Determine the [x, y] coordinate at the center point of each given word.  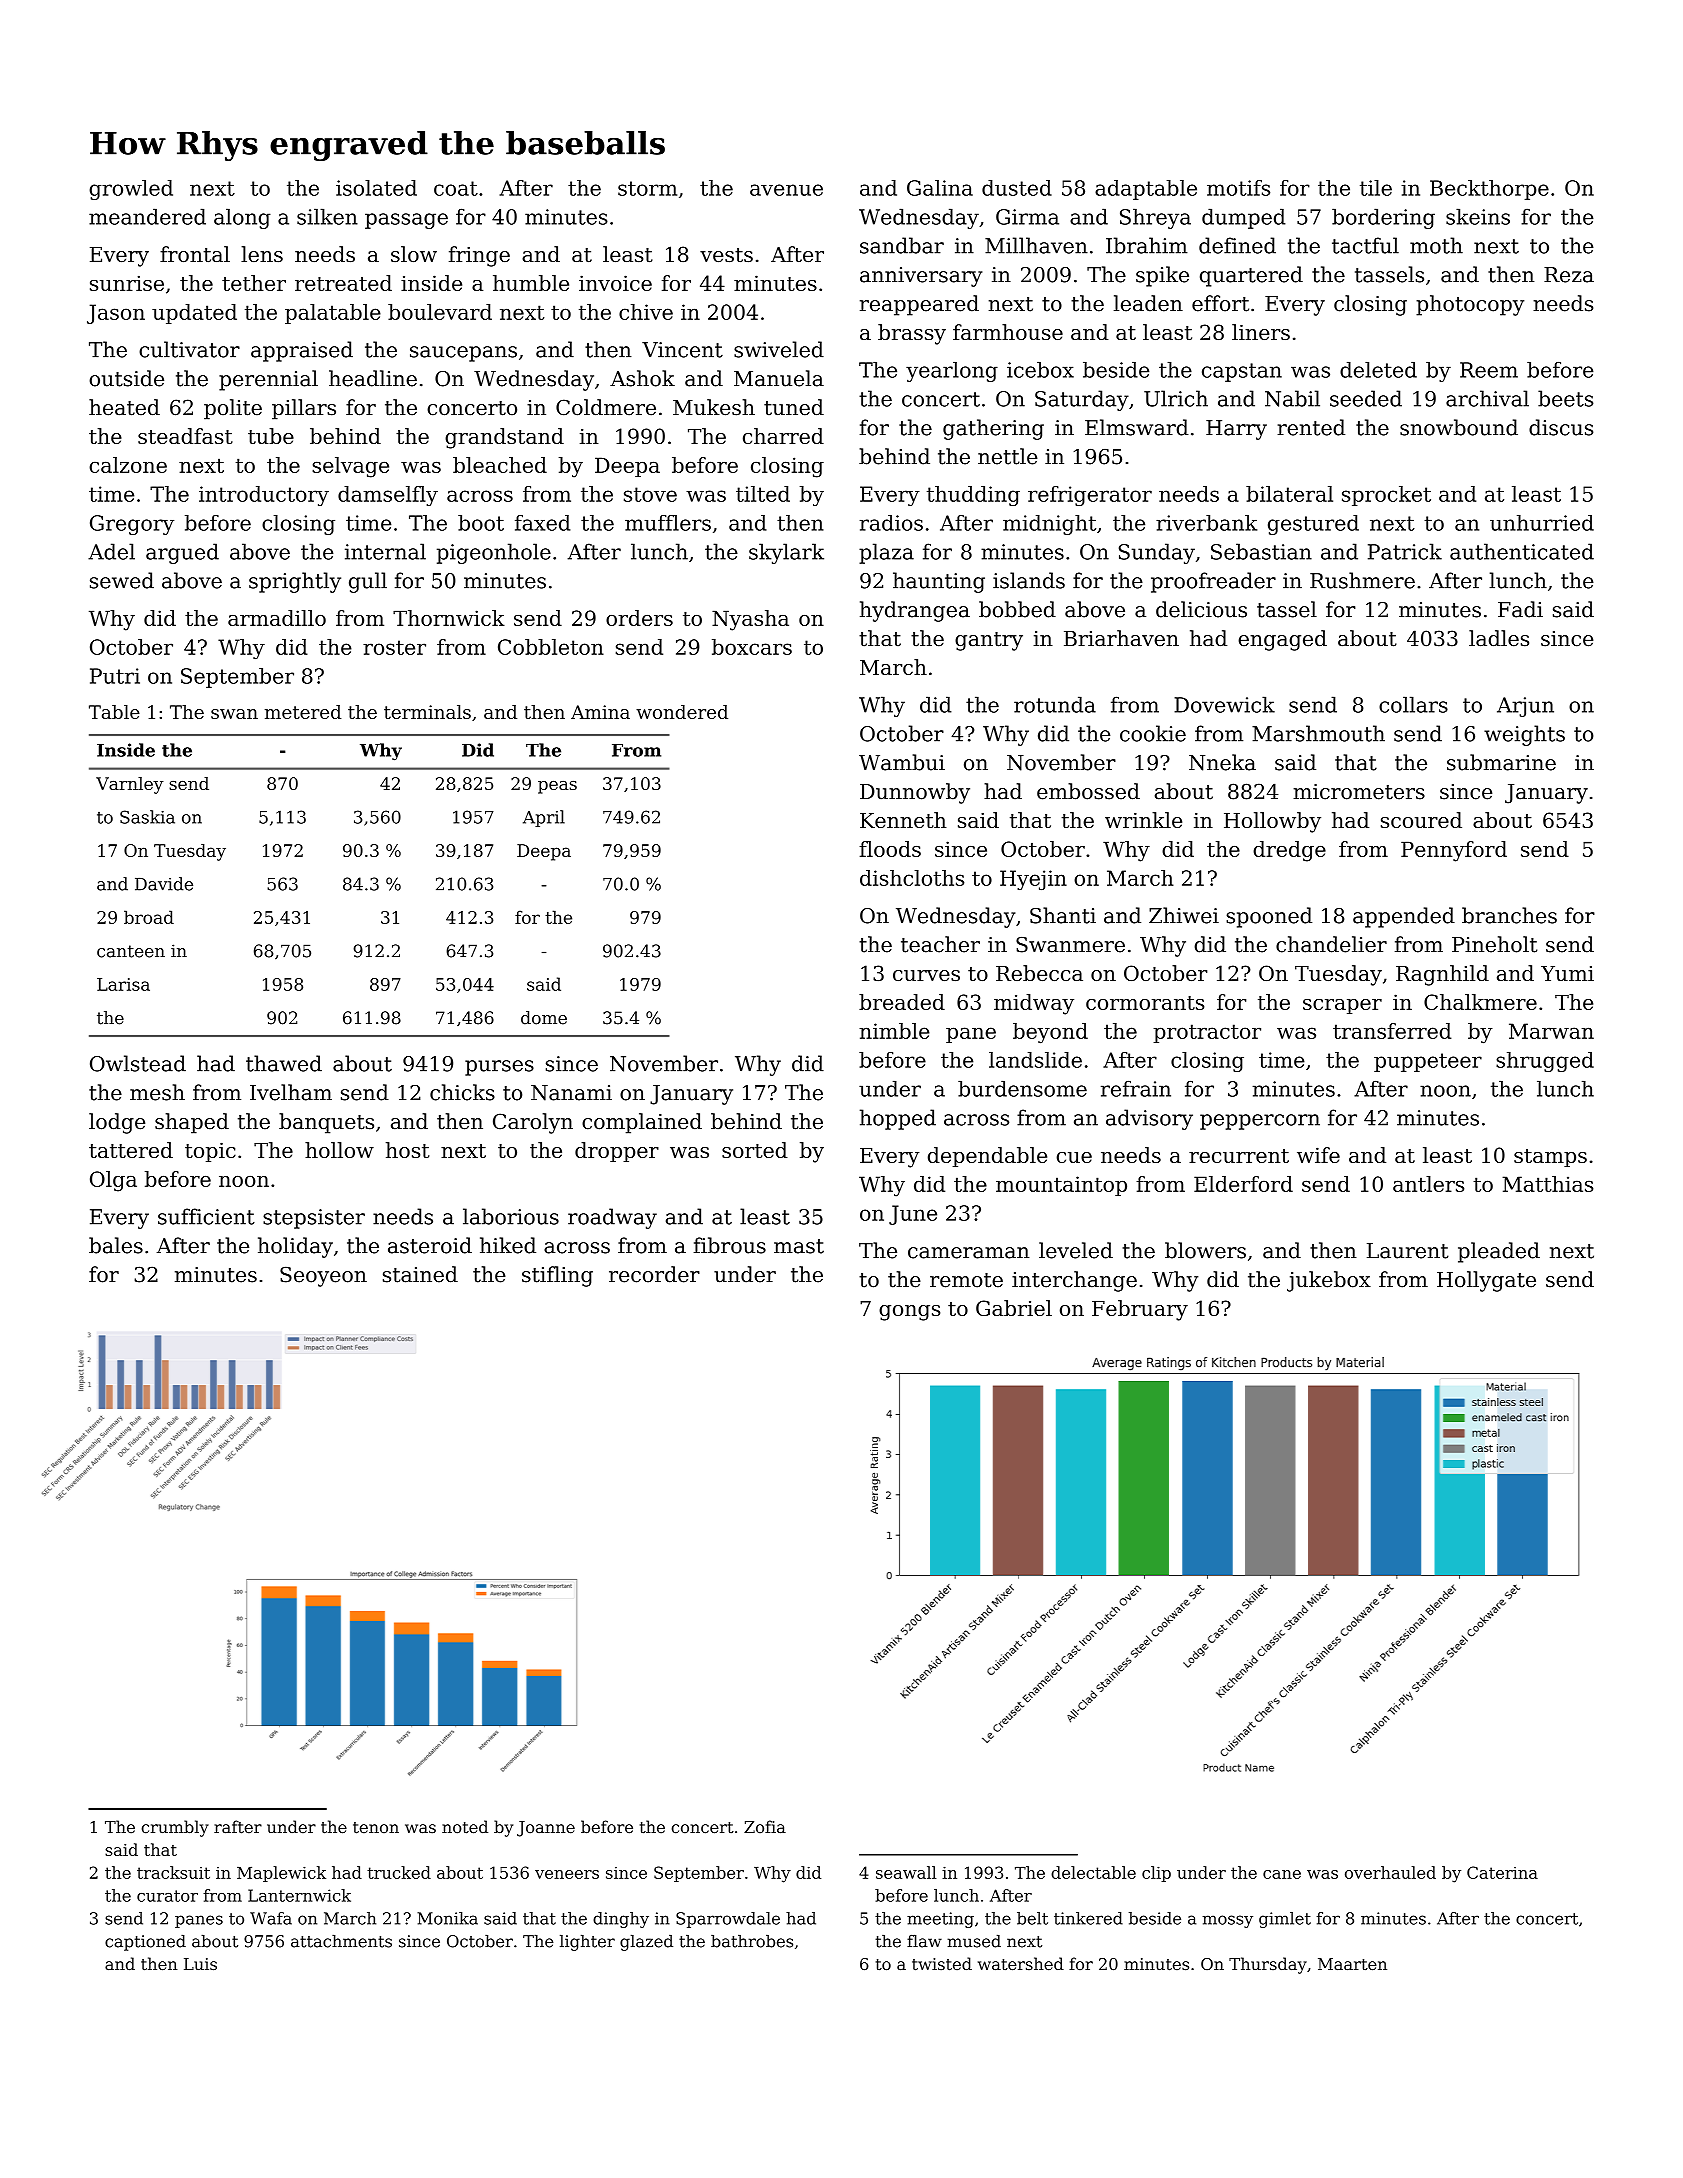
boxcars [752, 647]
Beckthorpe [1489, 190]
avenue [786, 190]
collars [1413, 704]
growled [131, 190]
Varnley [130, 785]
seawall [906, 1872]
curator [167, 1896]
